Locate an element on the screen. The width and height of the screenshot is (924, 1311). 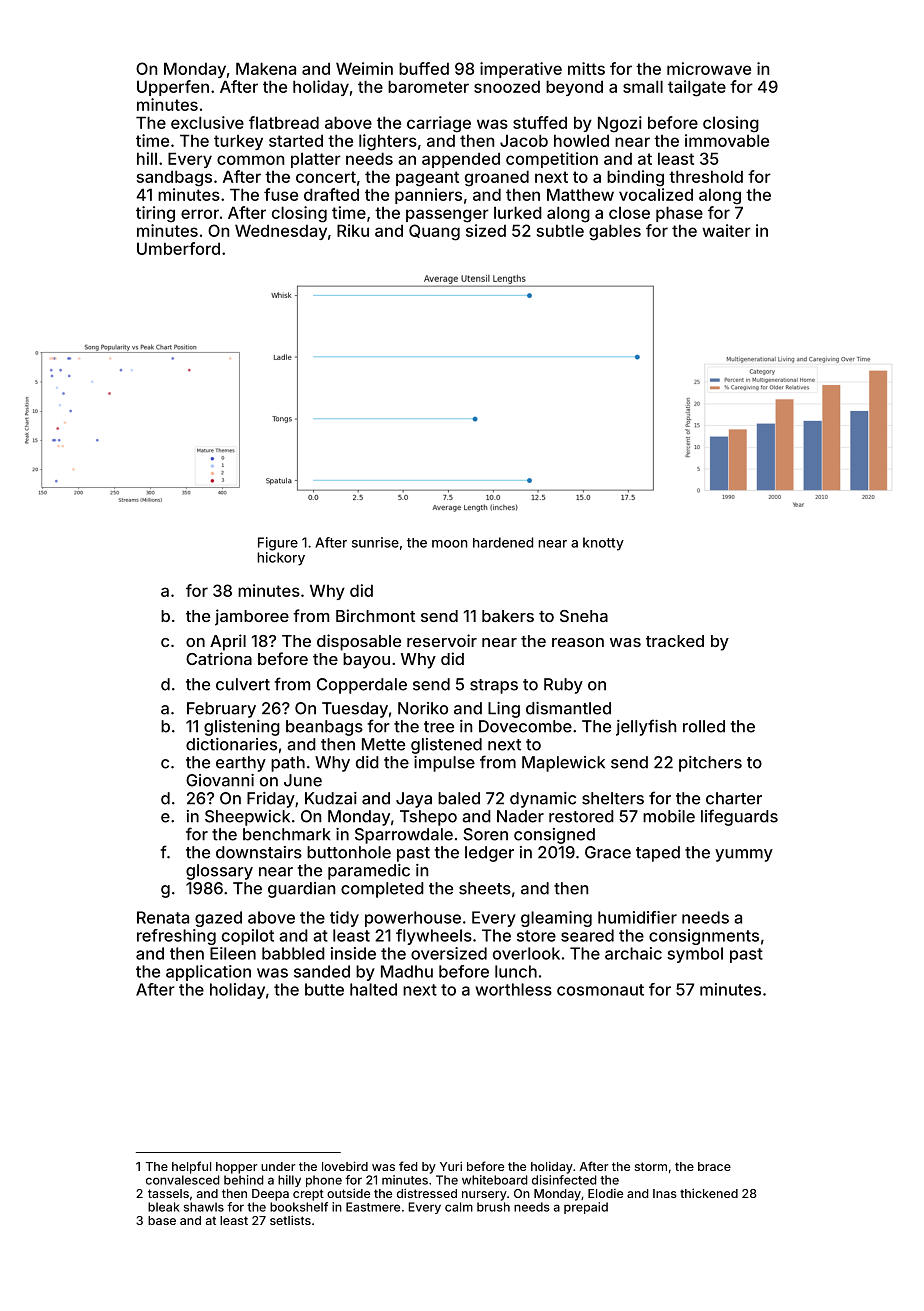
small is located at coordinates (643, 86).
